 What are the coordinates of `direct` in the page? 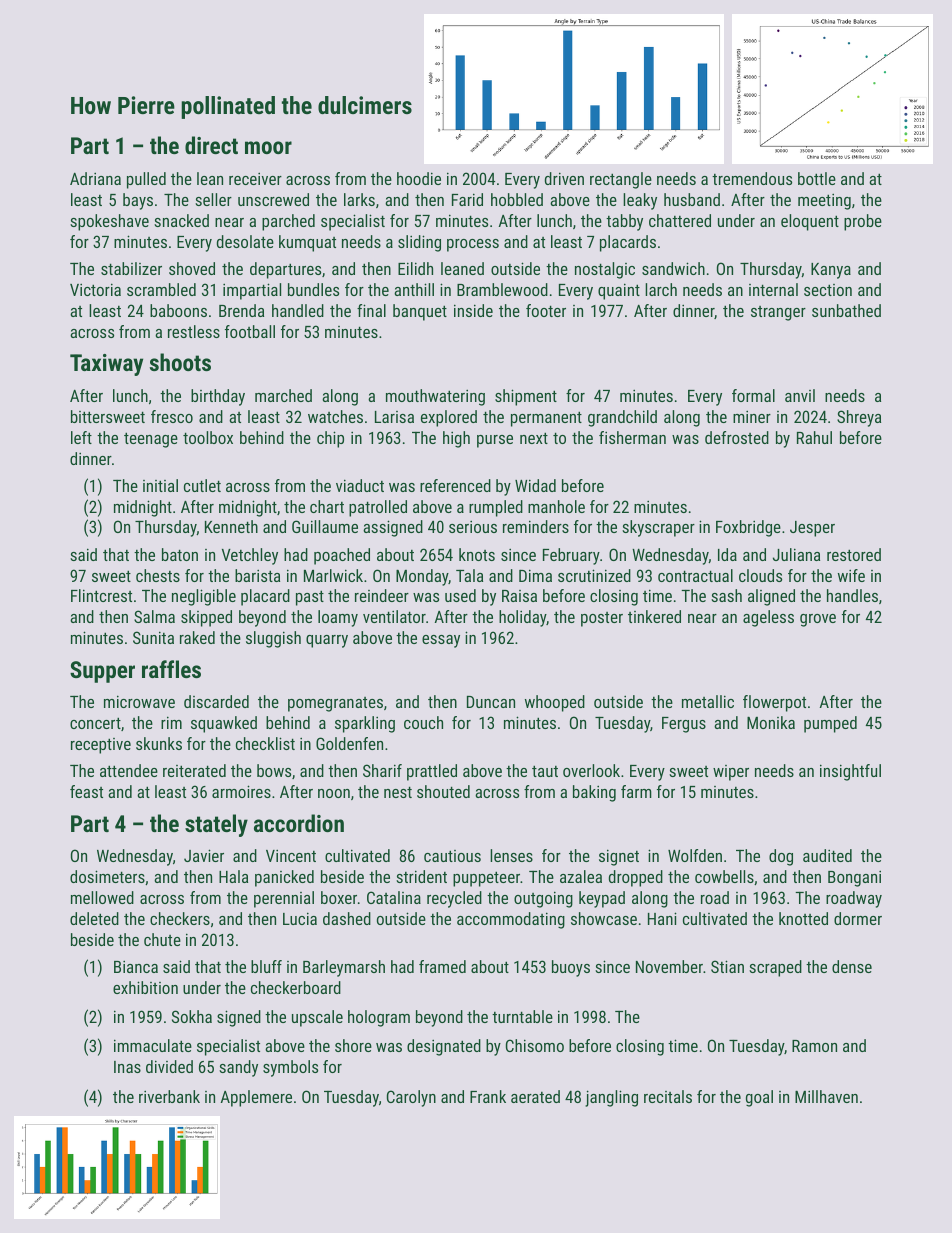 It's located at (211, 145).
